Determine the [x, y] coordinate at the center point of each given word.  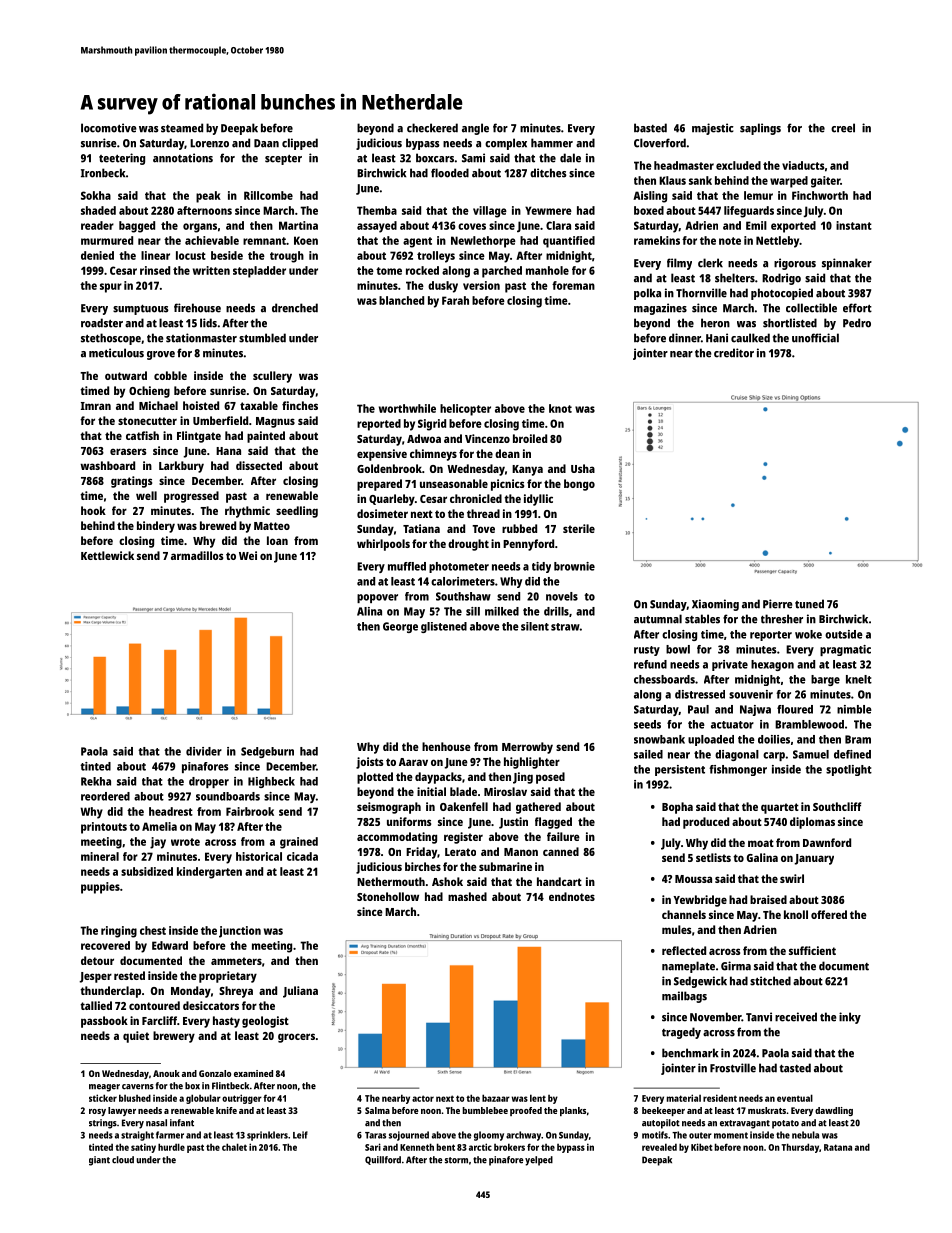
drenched [295, 308]
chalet [234, 1147]
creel [843, 128]
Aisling [650, 197]
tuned [809, 604]
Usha [583, 468]
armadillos [197, 555]
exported [793, 227]
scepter [283, 160]
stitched [770, 981]
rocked [422, 270]
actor [423, 1098]
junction [240, 932]
